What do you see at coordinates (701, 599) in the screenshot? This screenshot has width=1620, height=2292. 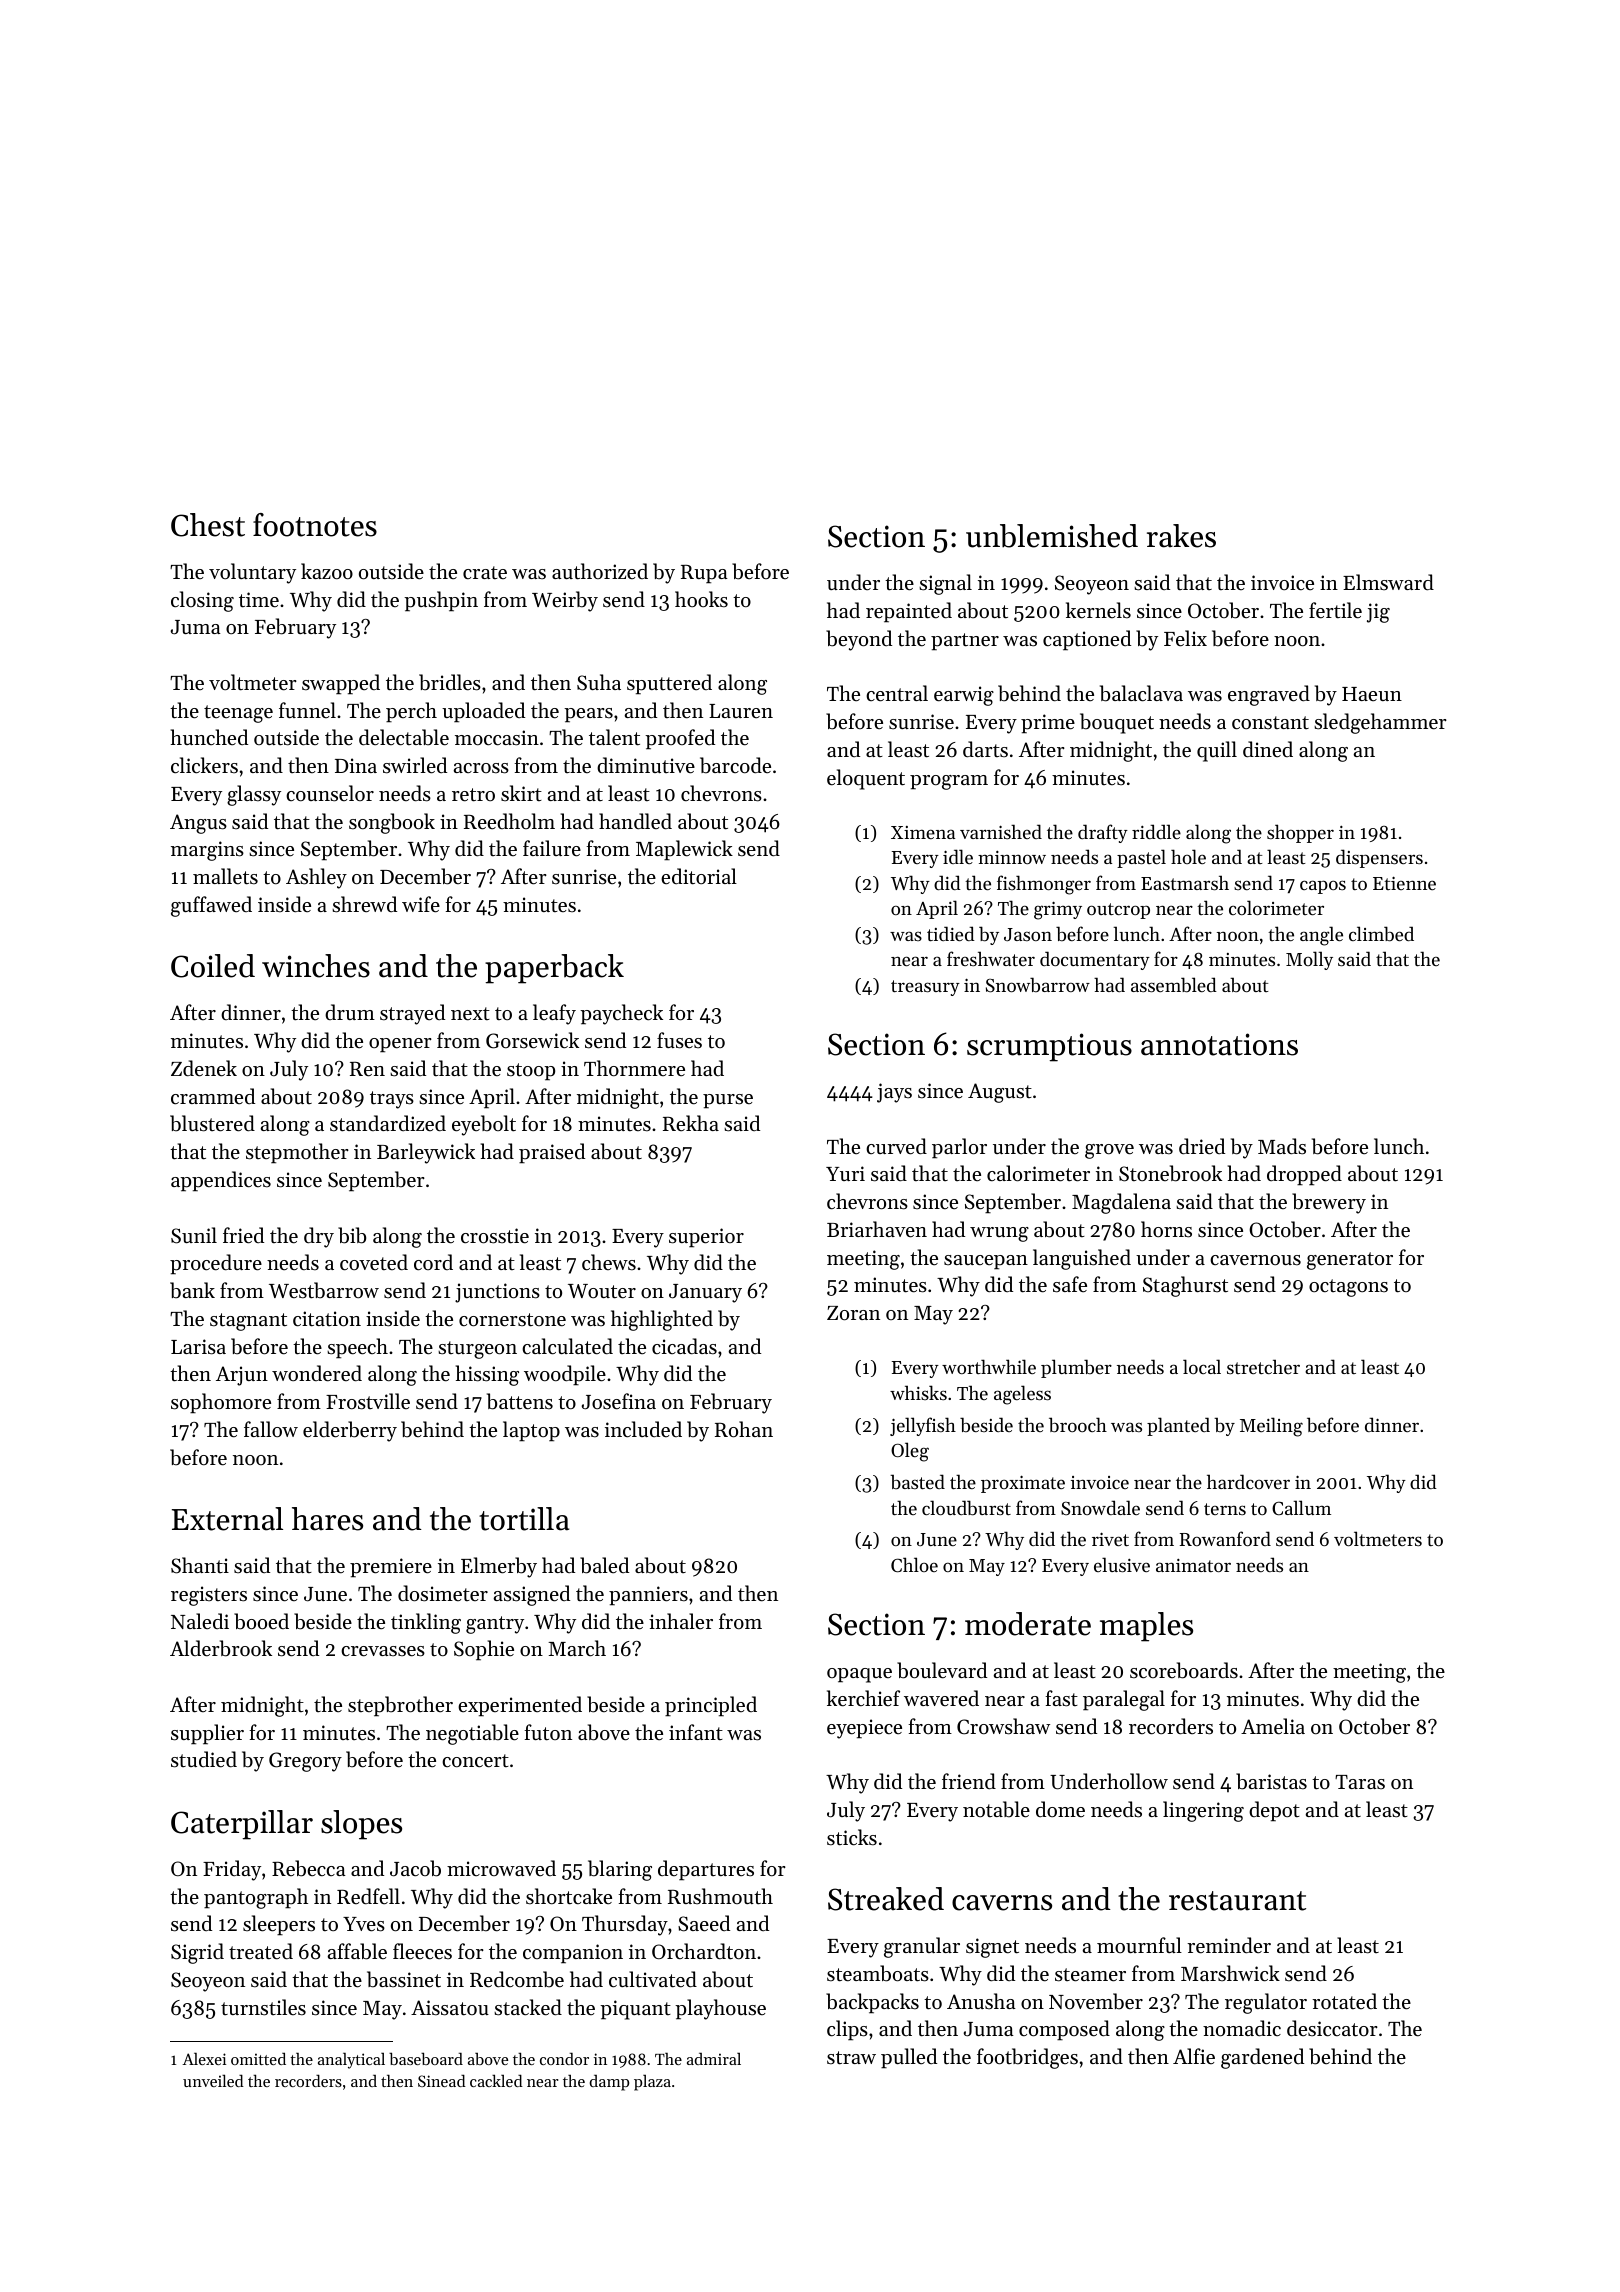 I see `hooks` at bounding box center [701, 599].
